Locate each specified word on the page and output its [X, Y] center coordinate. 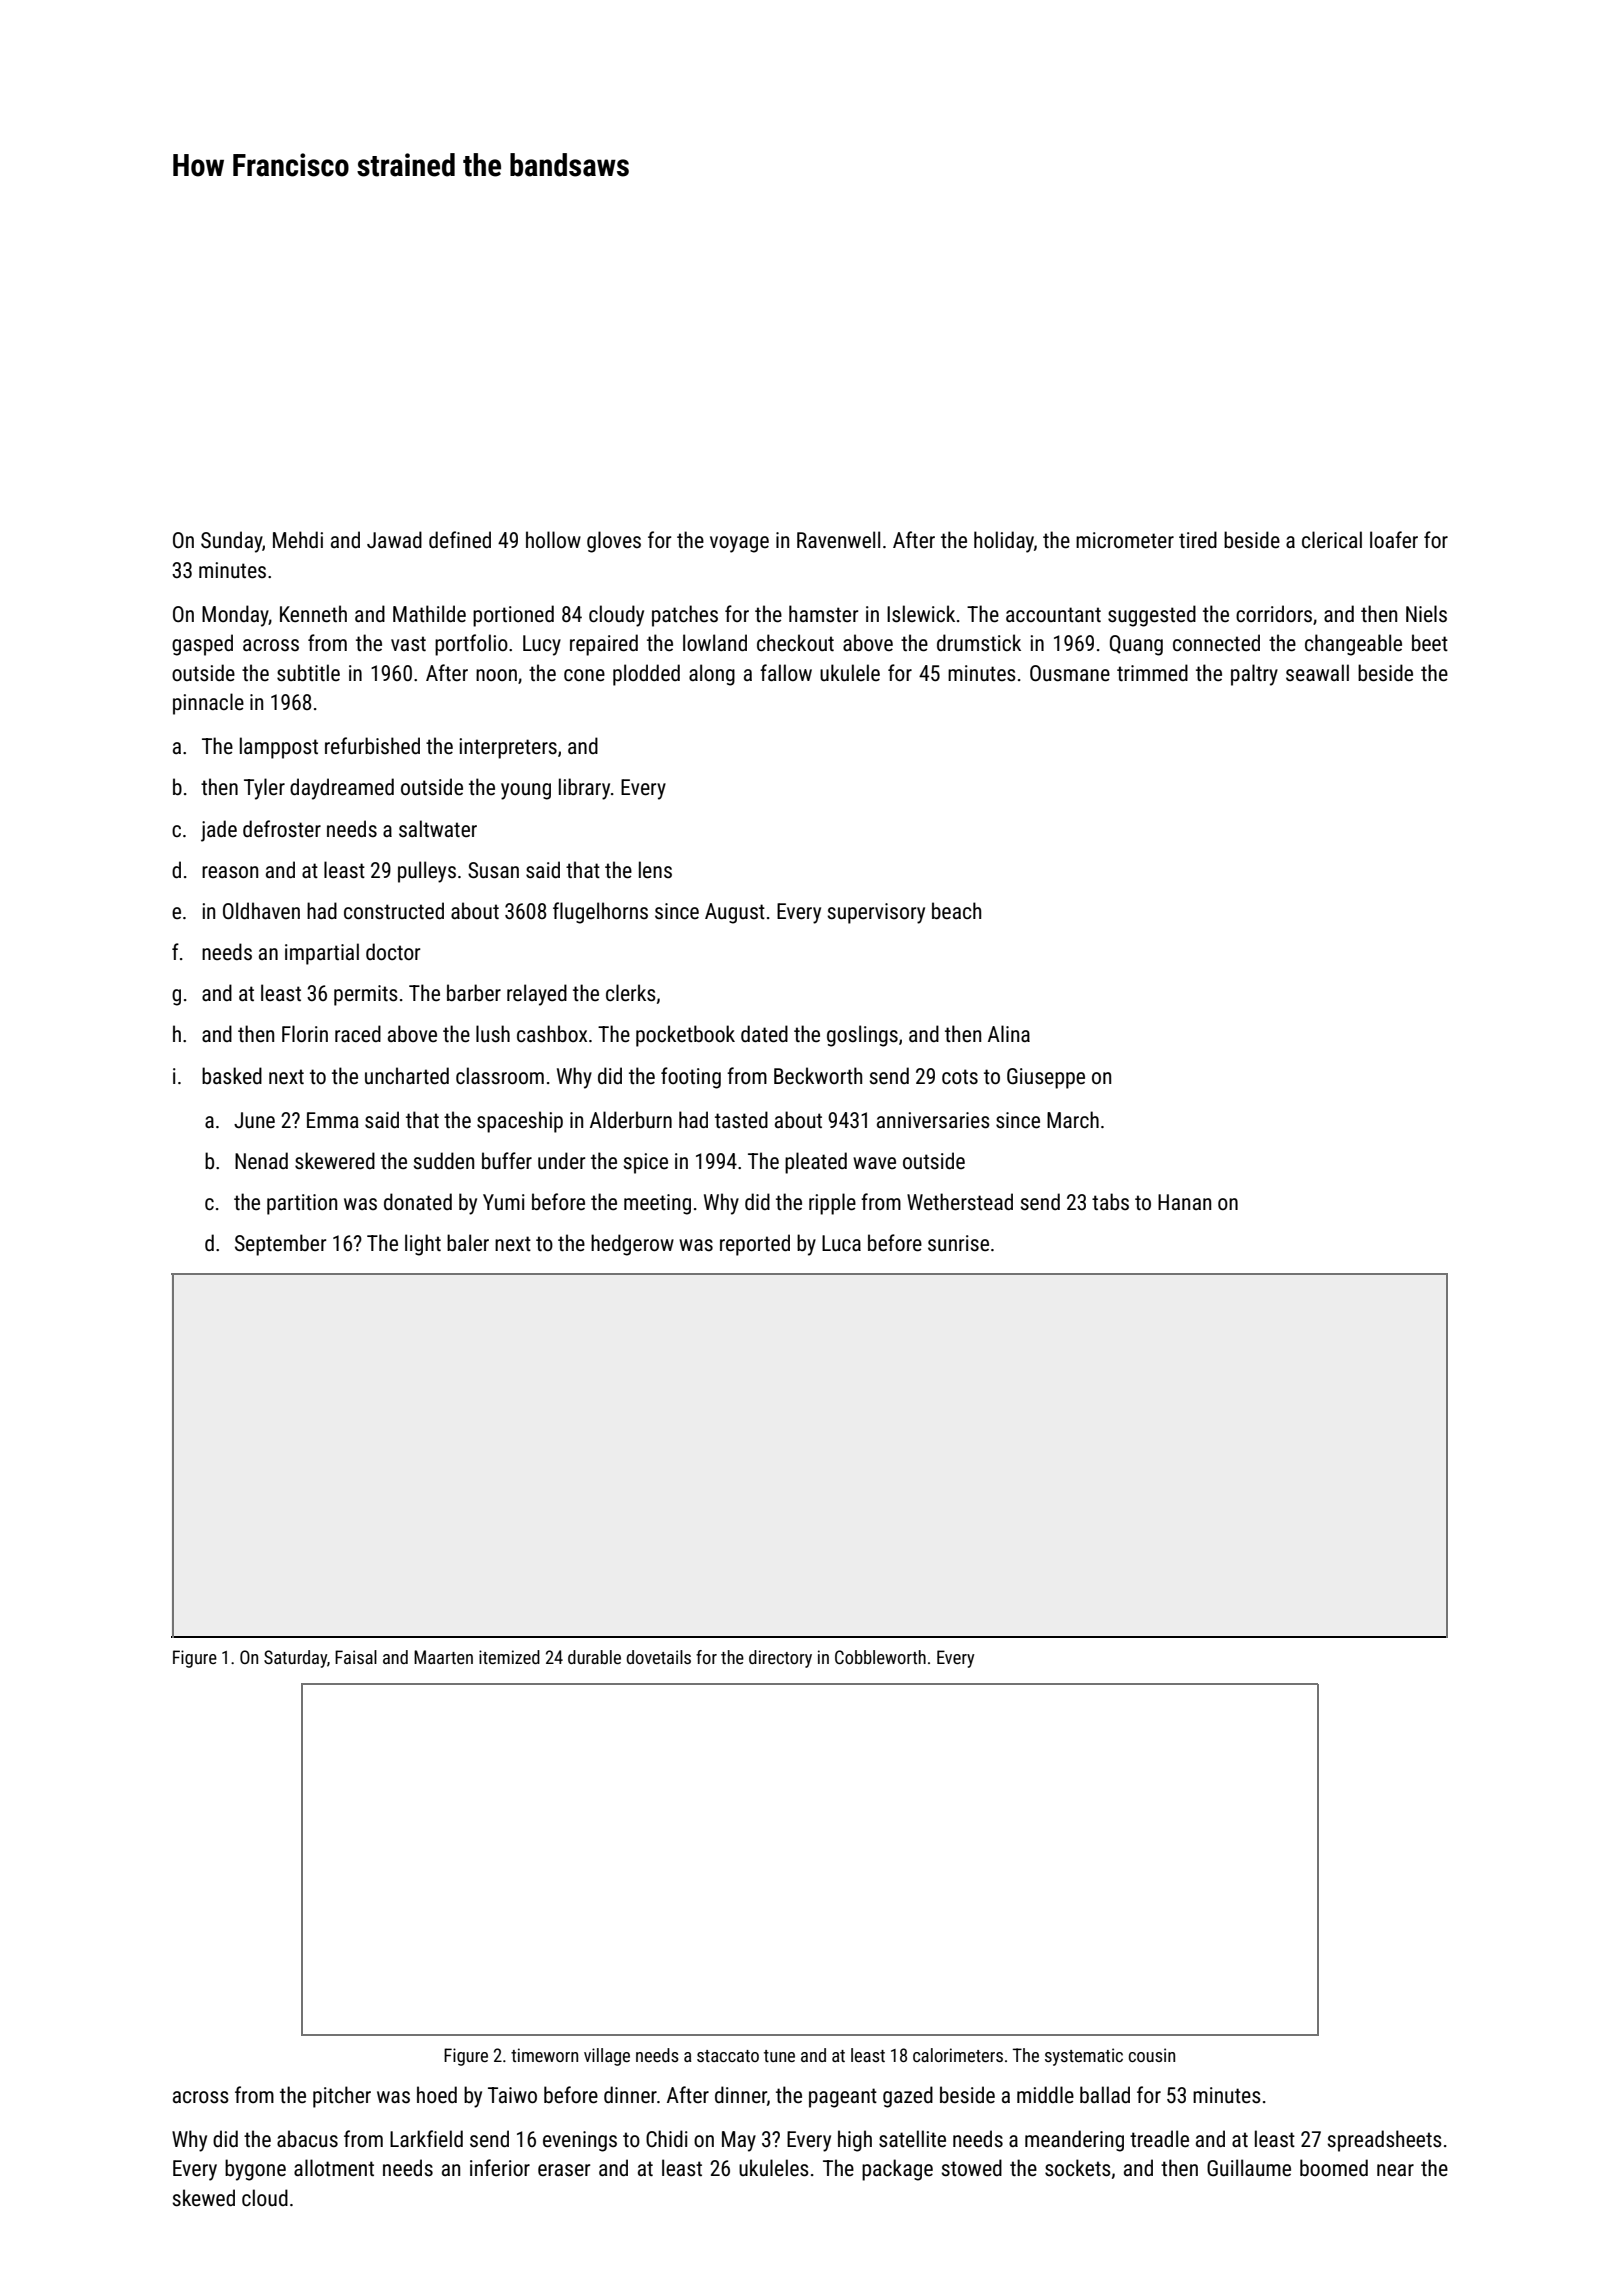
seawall [1317, 673]
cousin [1152, 2055]
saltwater [438, 828]
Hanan [1184, 1202]
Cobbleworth [880, 1657]
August [735, 913]
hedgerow [632, 1245]
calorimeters [958, 2055]
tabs [1110, 1201]
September [281, 1245]
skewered [335, 1161]
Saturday [295, 1659]
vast [408, 644]
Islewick [921, 614]
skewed [204, 2198]
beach [956, 910]
